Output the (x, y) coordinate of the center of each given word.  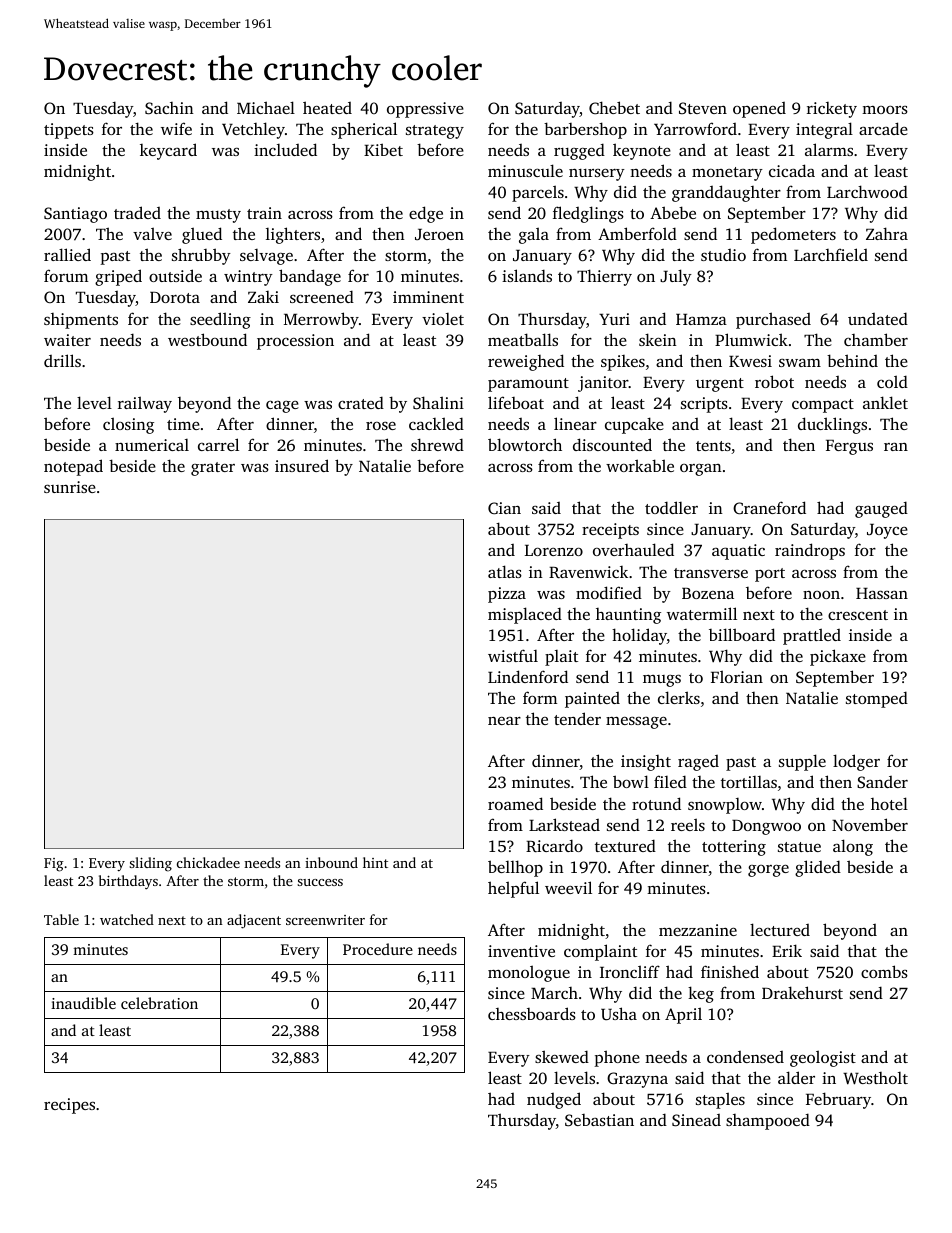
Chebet (614, 108)
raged (698, 763)
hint (375, 862)
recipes (69, 1106)
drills (62, 360)
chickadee (208, 862)
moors (885, 110)
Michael (266, 107)
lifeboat (516, 402)
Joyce (887, 531)
